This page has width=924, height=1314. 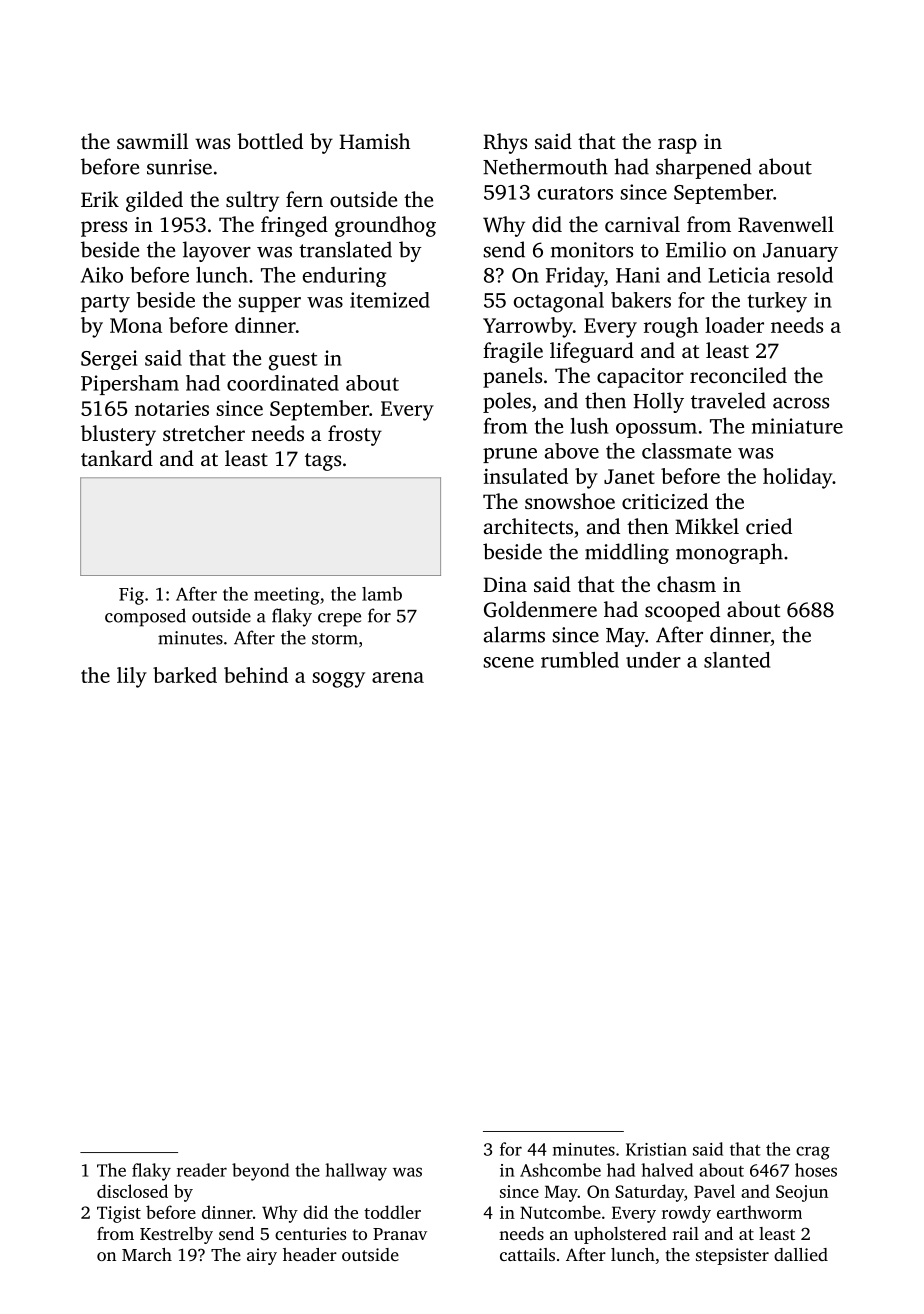 What do you see at coordinates (132, 1191) in the page?
I see `disclosed` at bounding box center [132, 1191].
